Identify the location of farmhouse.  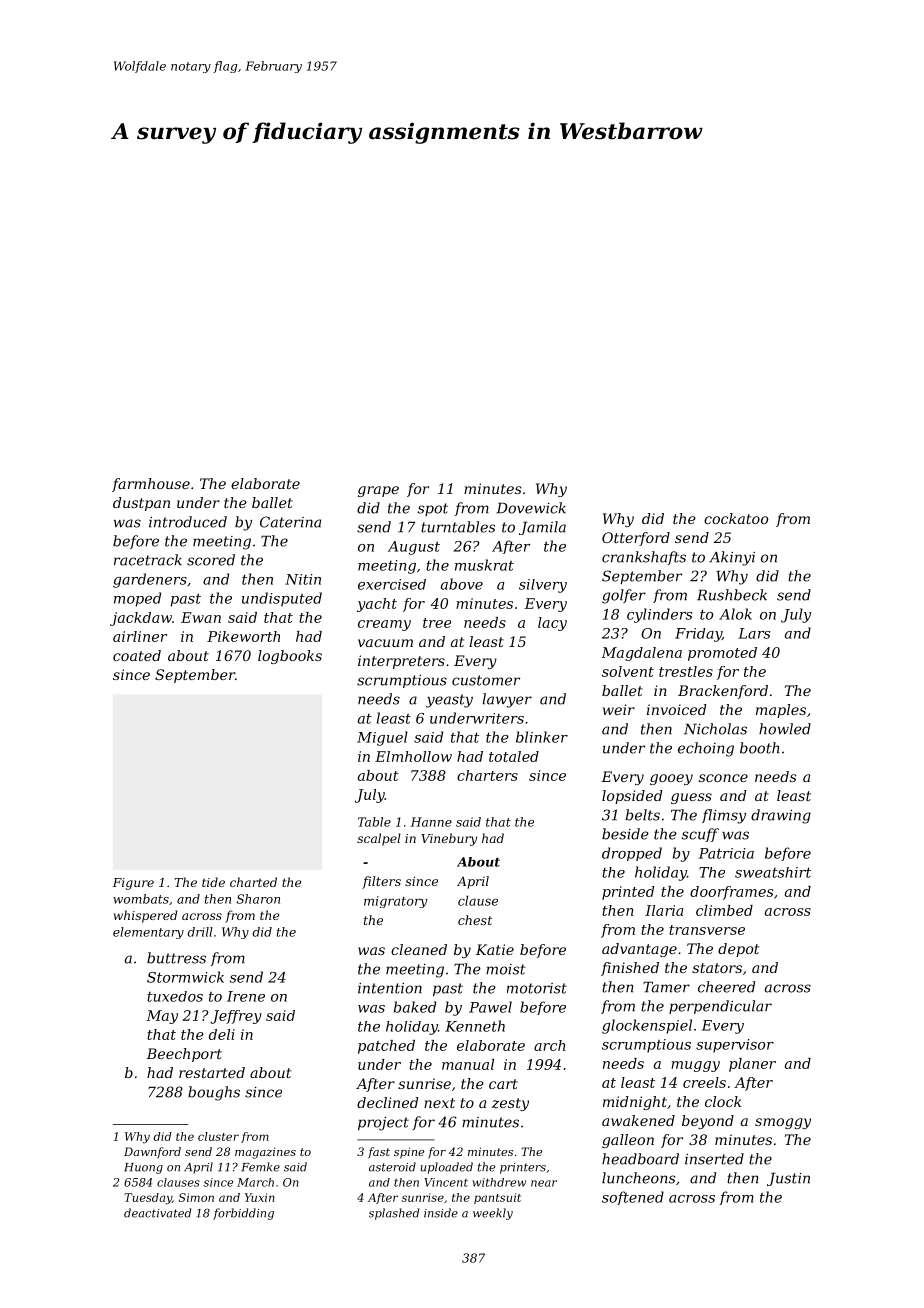
(151, 485).
